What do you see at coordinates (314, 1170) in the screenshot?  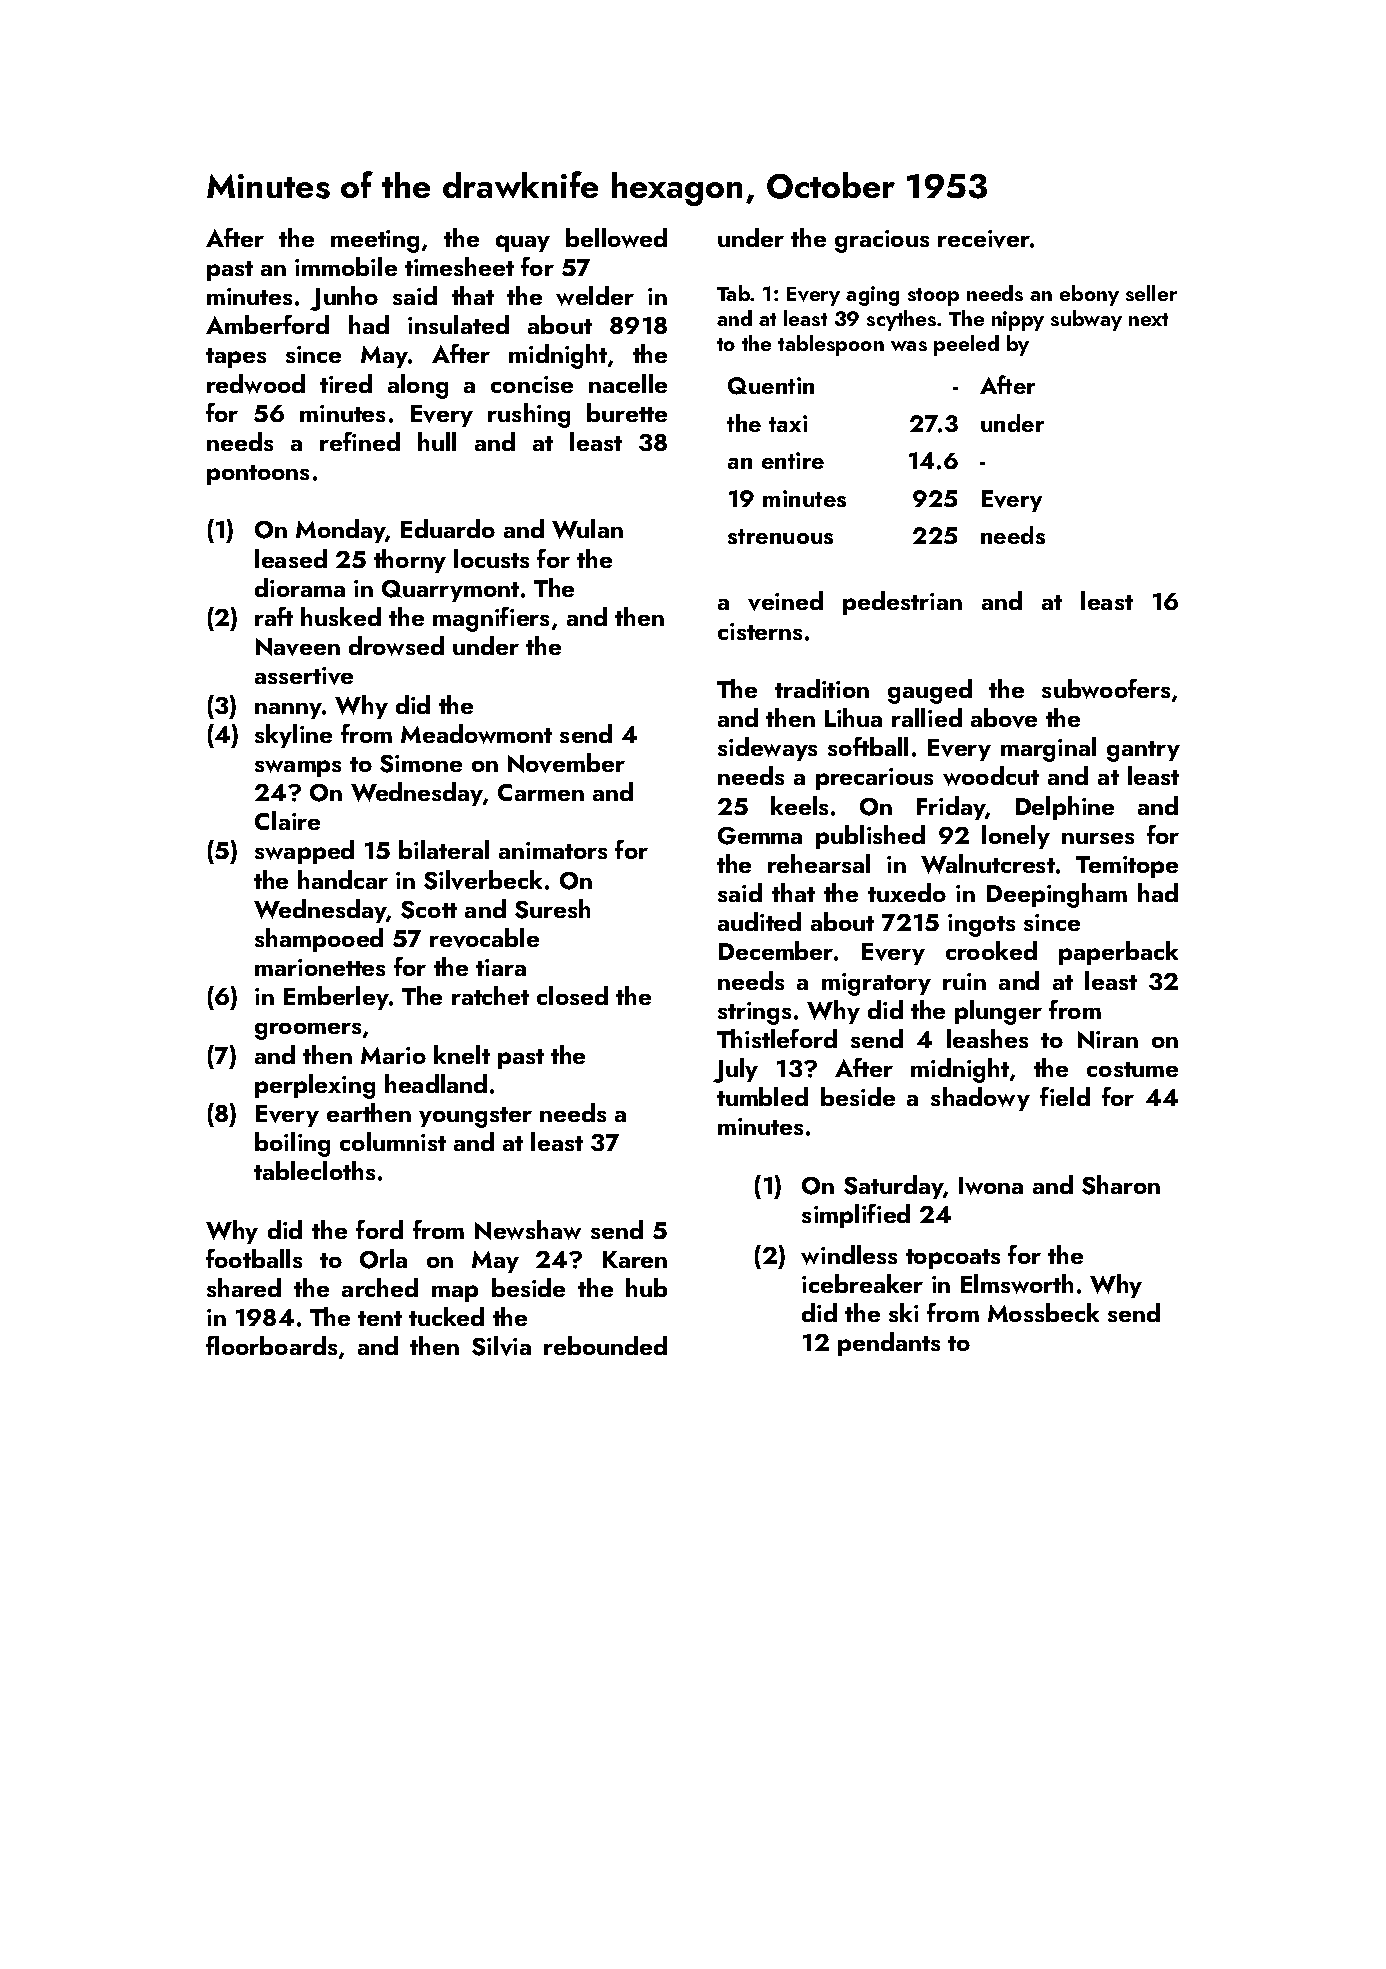 I see `tablecloths` at bounding box center [314, 1170].
